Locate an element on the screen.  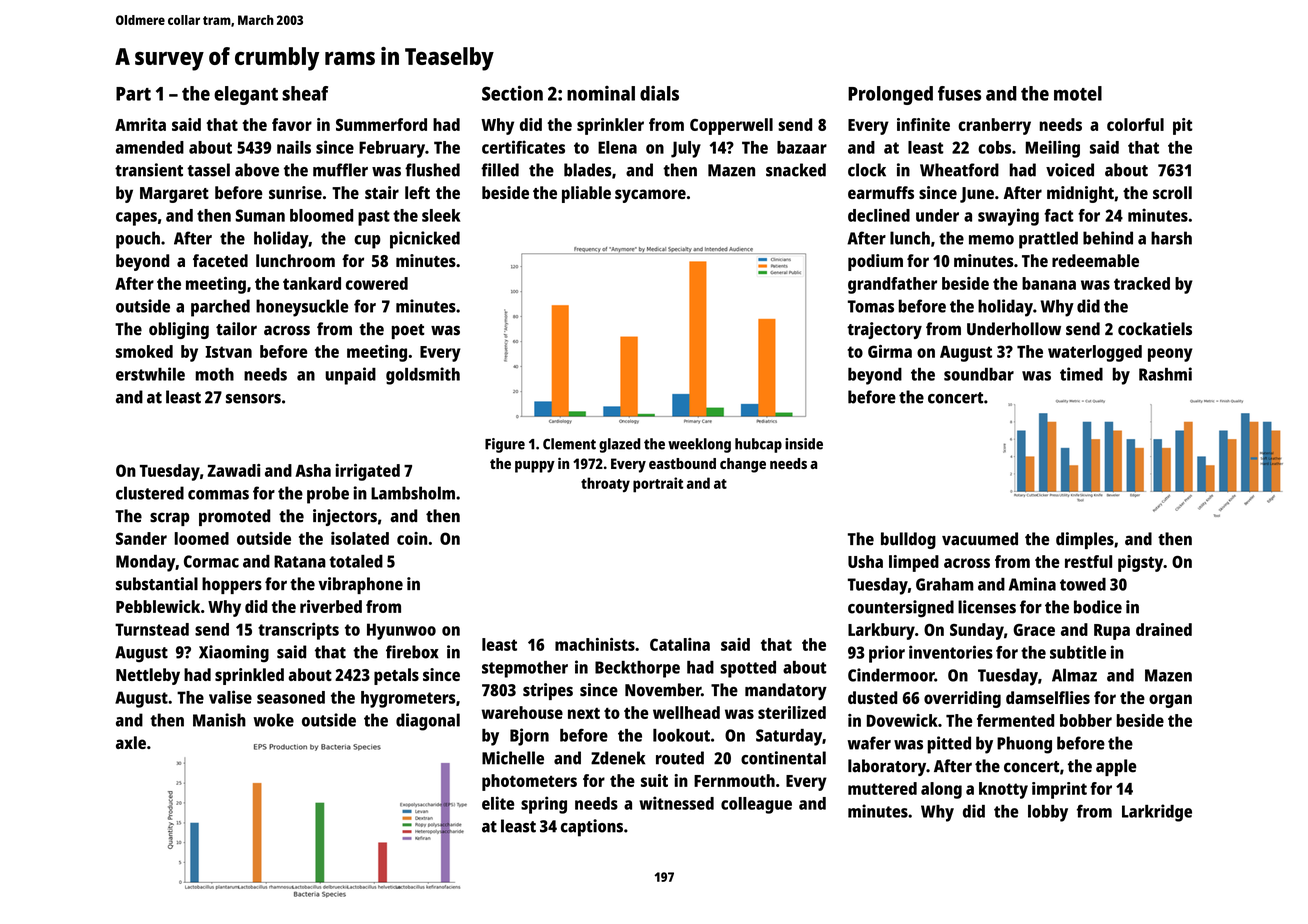
Tomas is located at coordinates (871, 306).
